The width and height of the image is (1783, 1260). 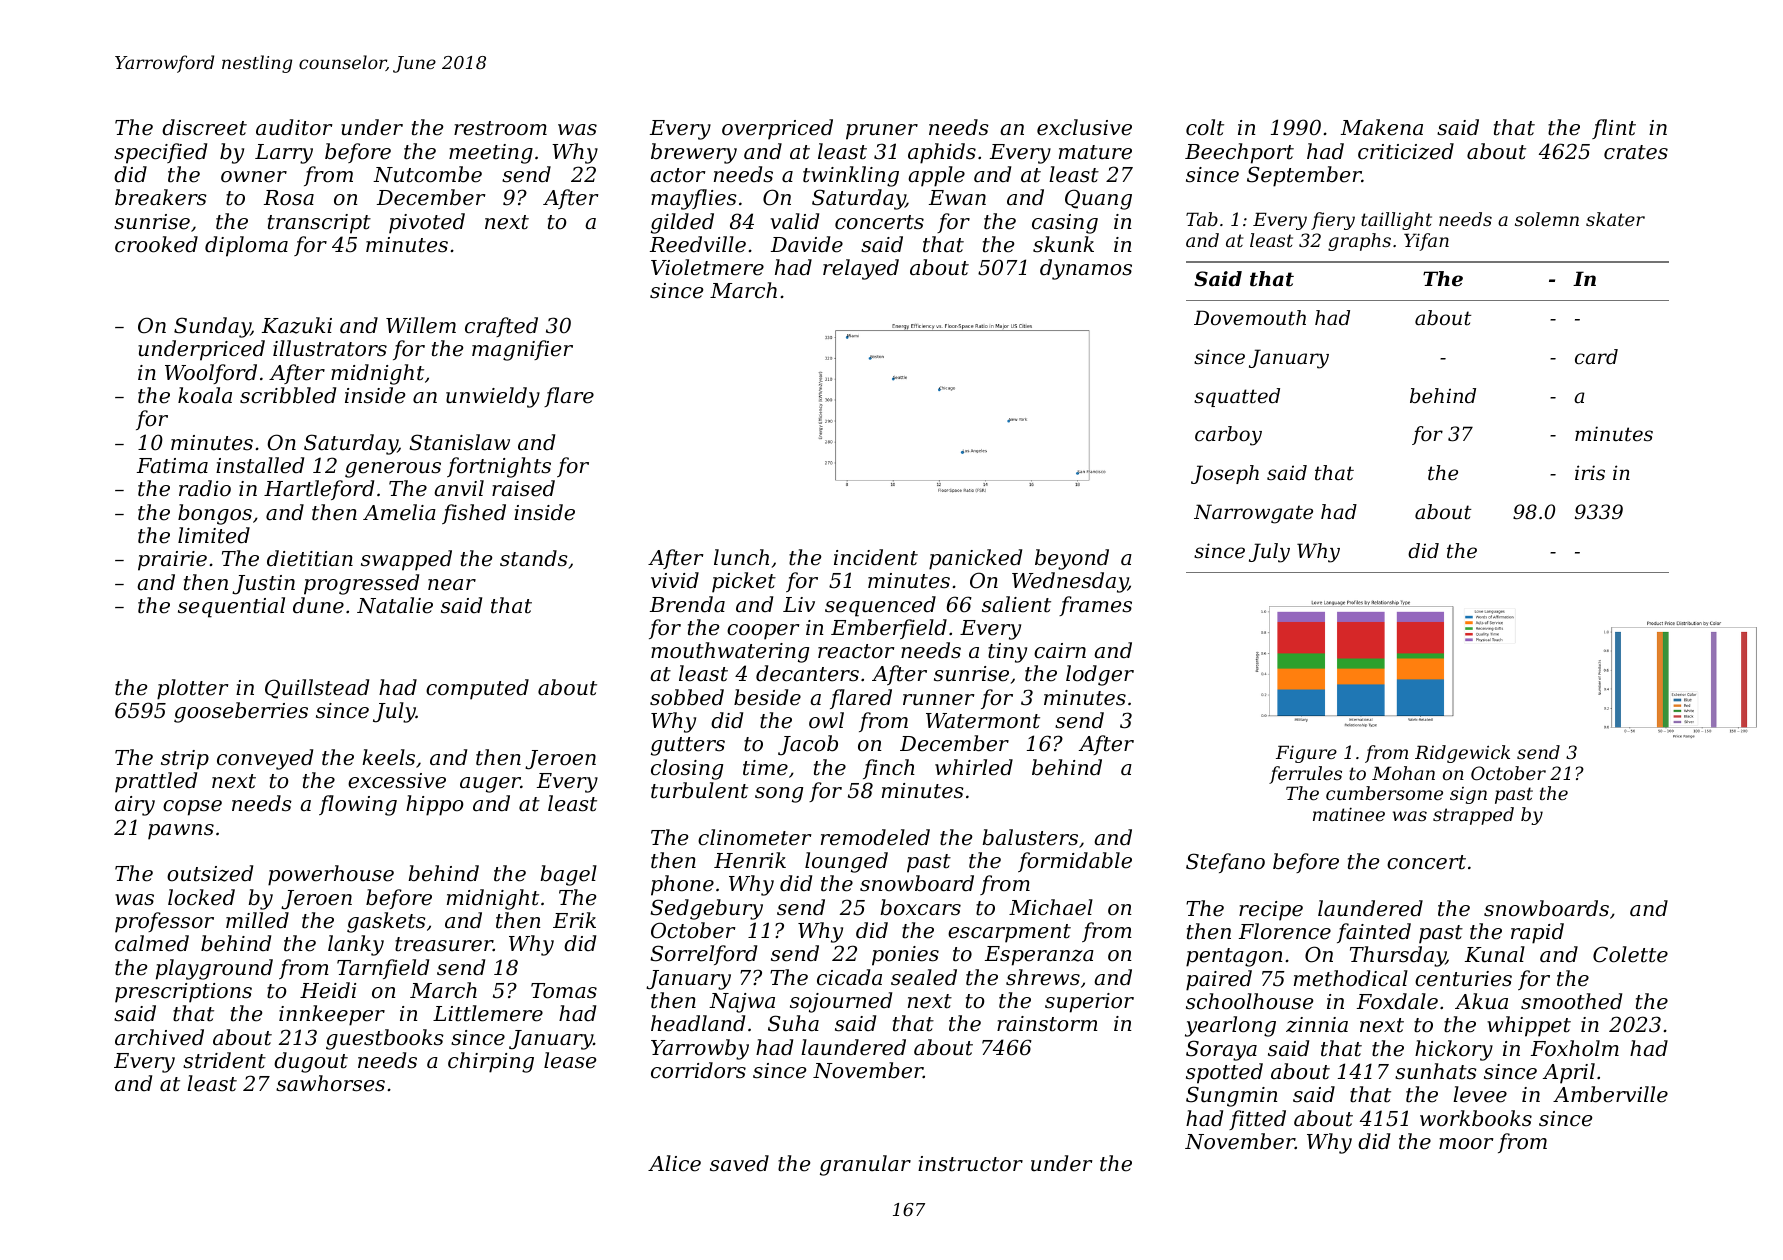 I want to click on rapid, so click(x=1537, y=933).
